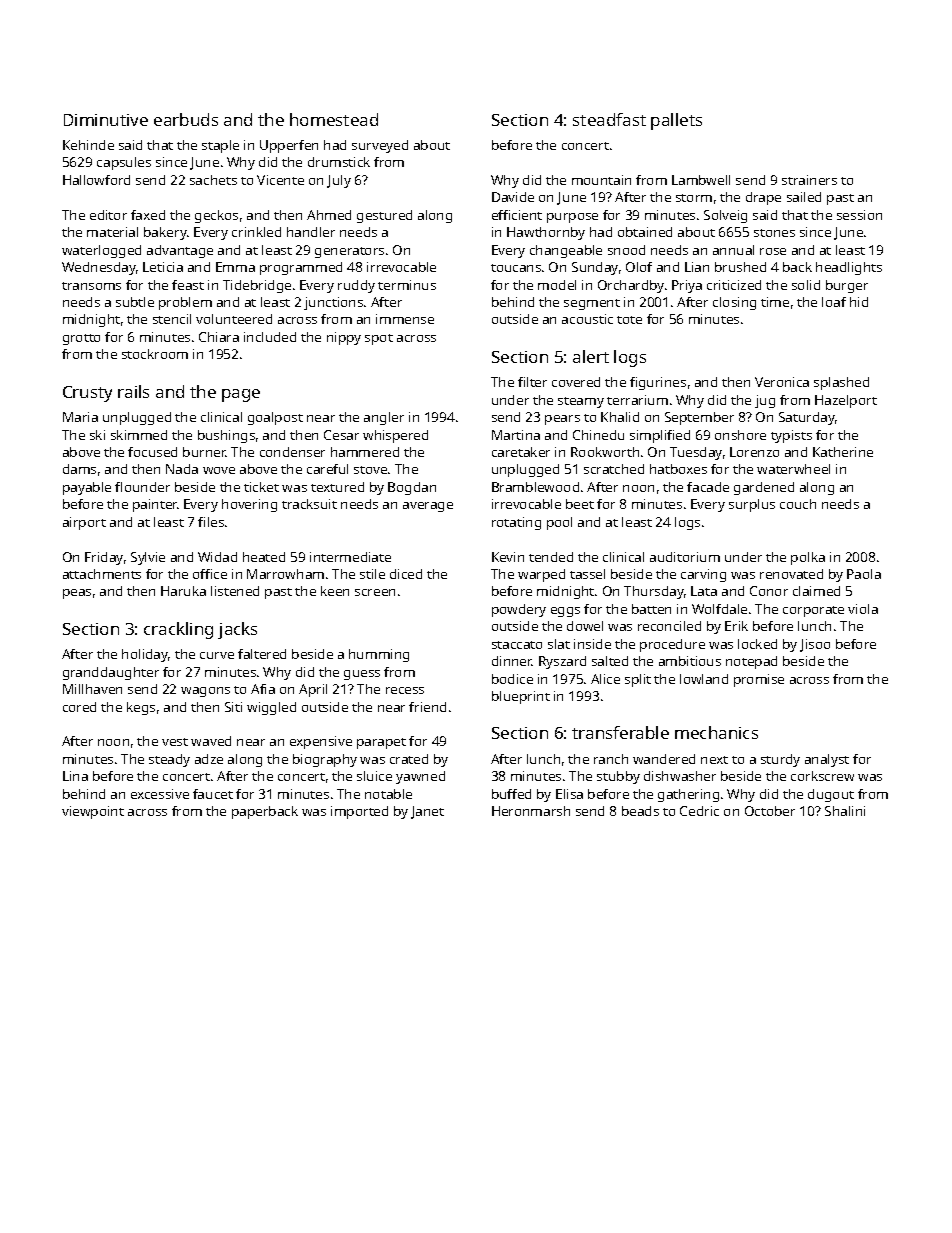 This screenshot has height=1233, width=952. I want to click on spot, so click(379, 339).
